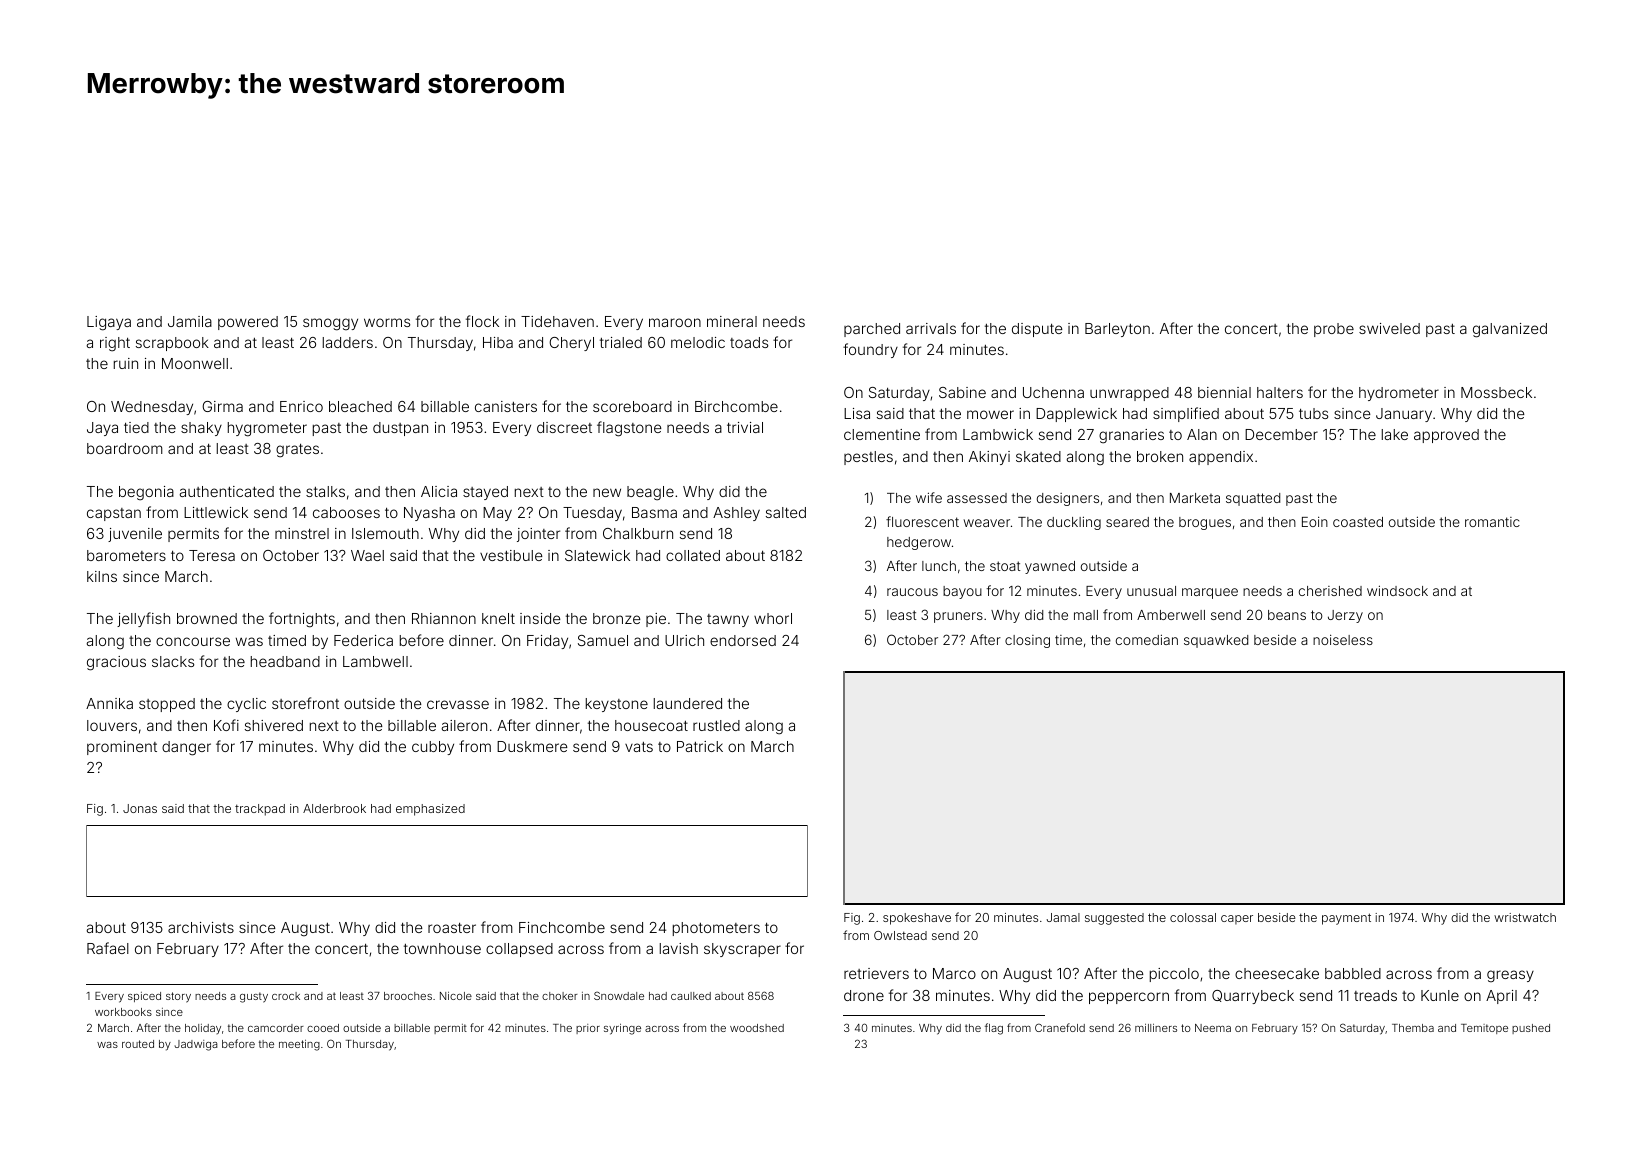 The image size is (1651, 1167). I want to click on endorsed, so click(743, 640).
